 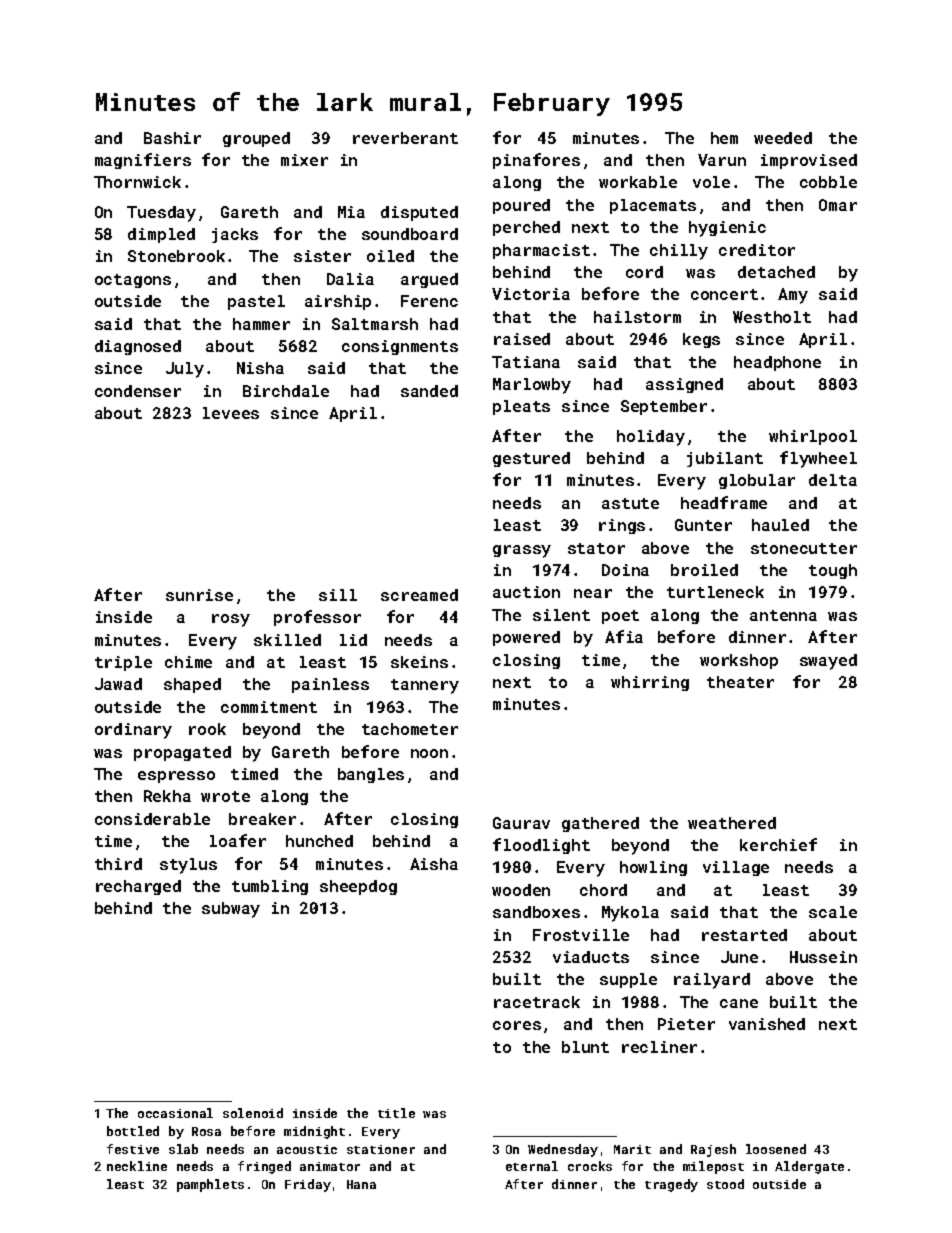 What do you see at coordinates (253, 1113) in the screenshot?
I see `solenoid` at bounding box center [253, 1113].
